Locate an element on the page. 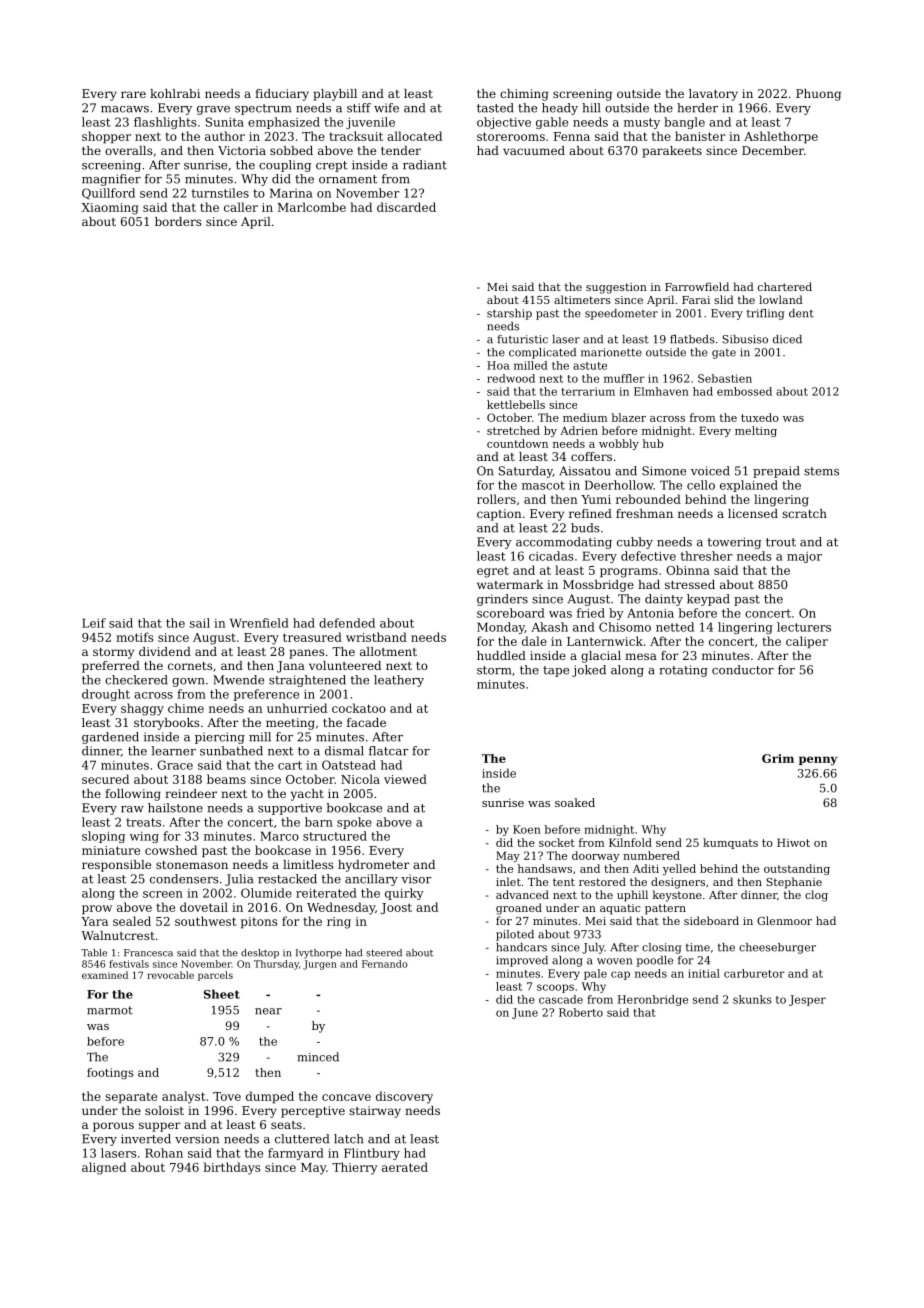  piercing is located at coordinates (220, 738).
